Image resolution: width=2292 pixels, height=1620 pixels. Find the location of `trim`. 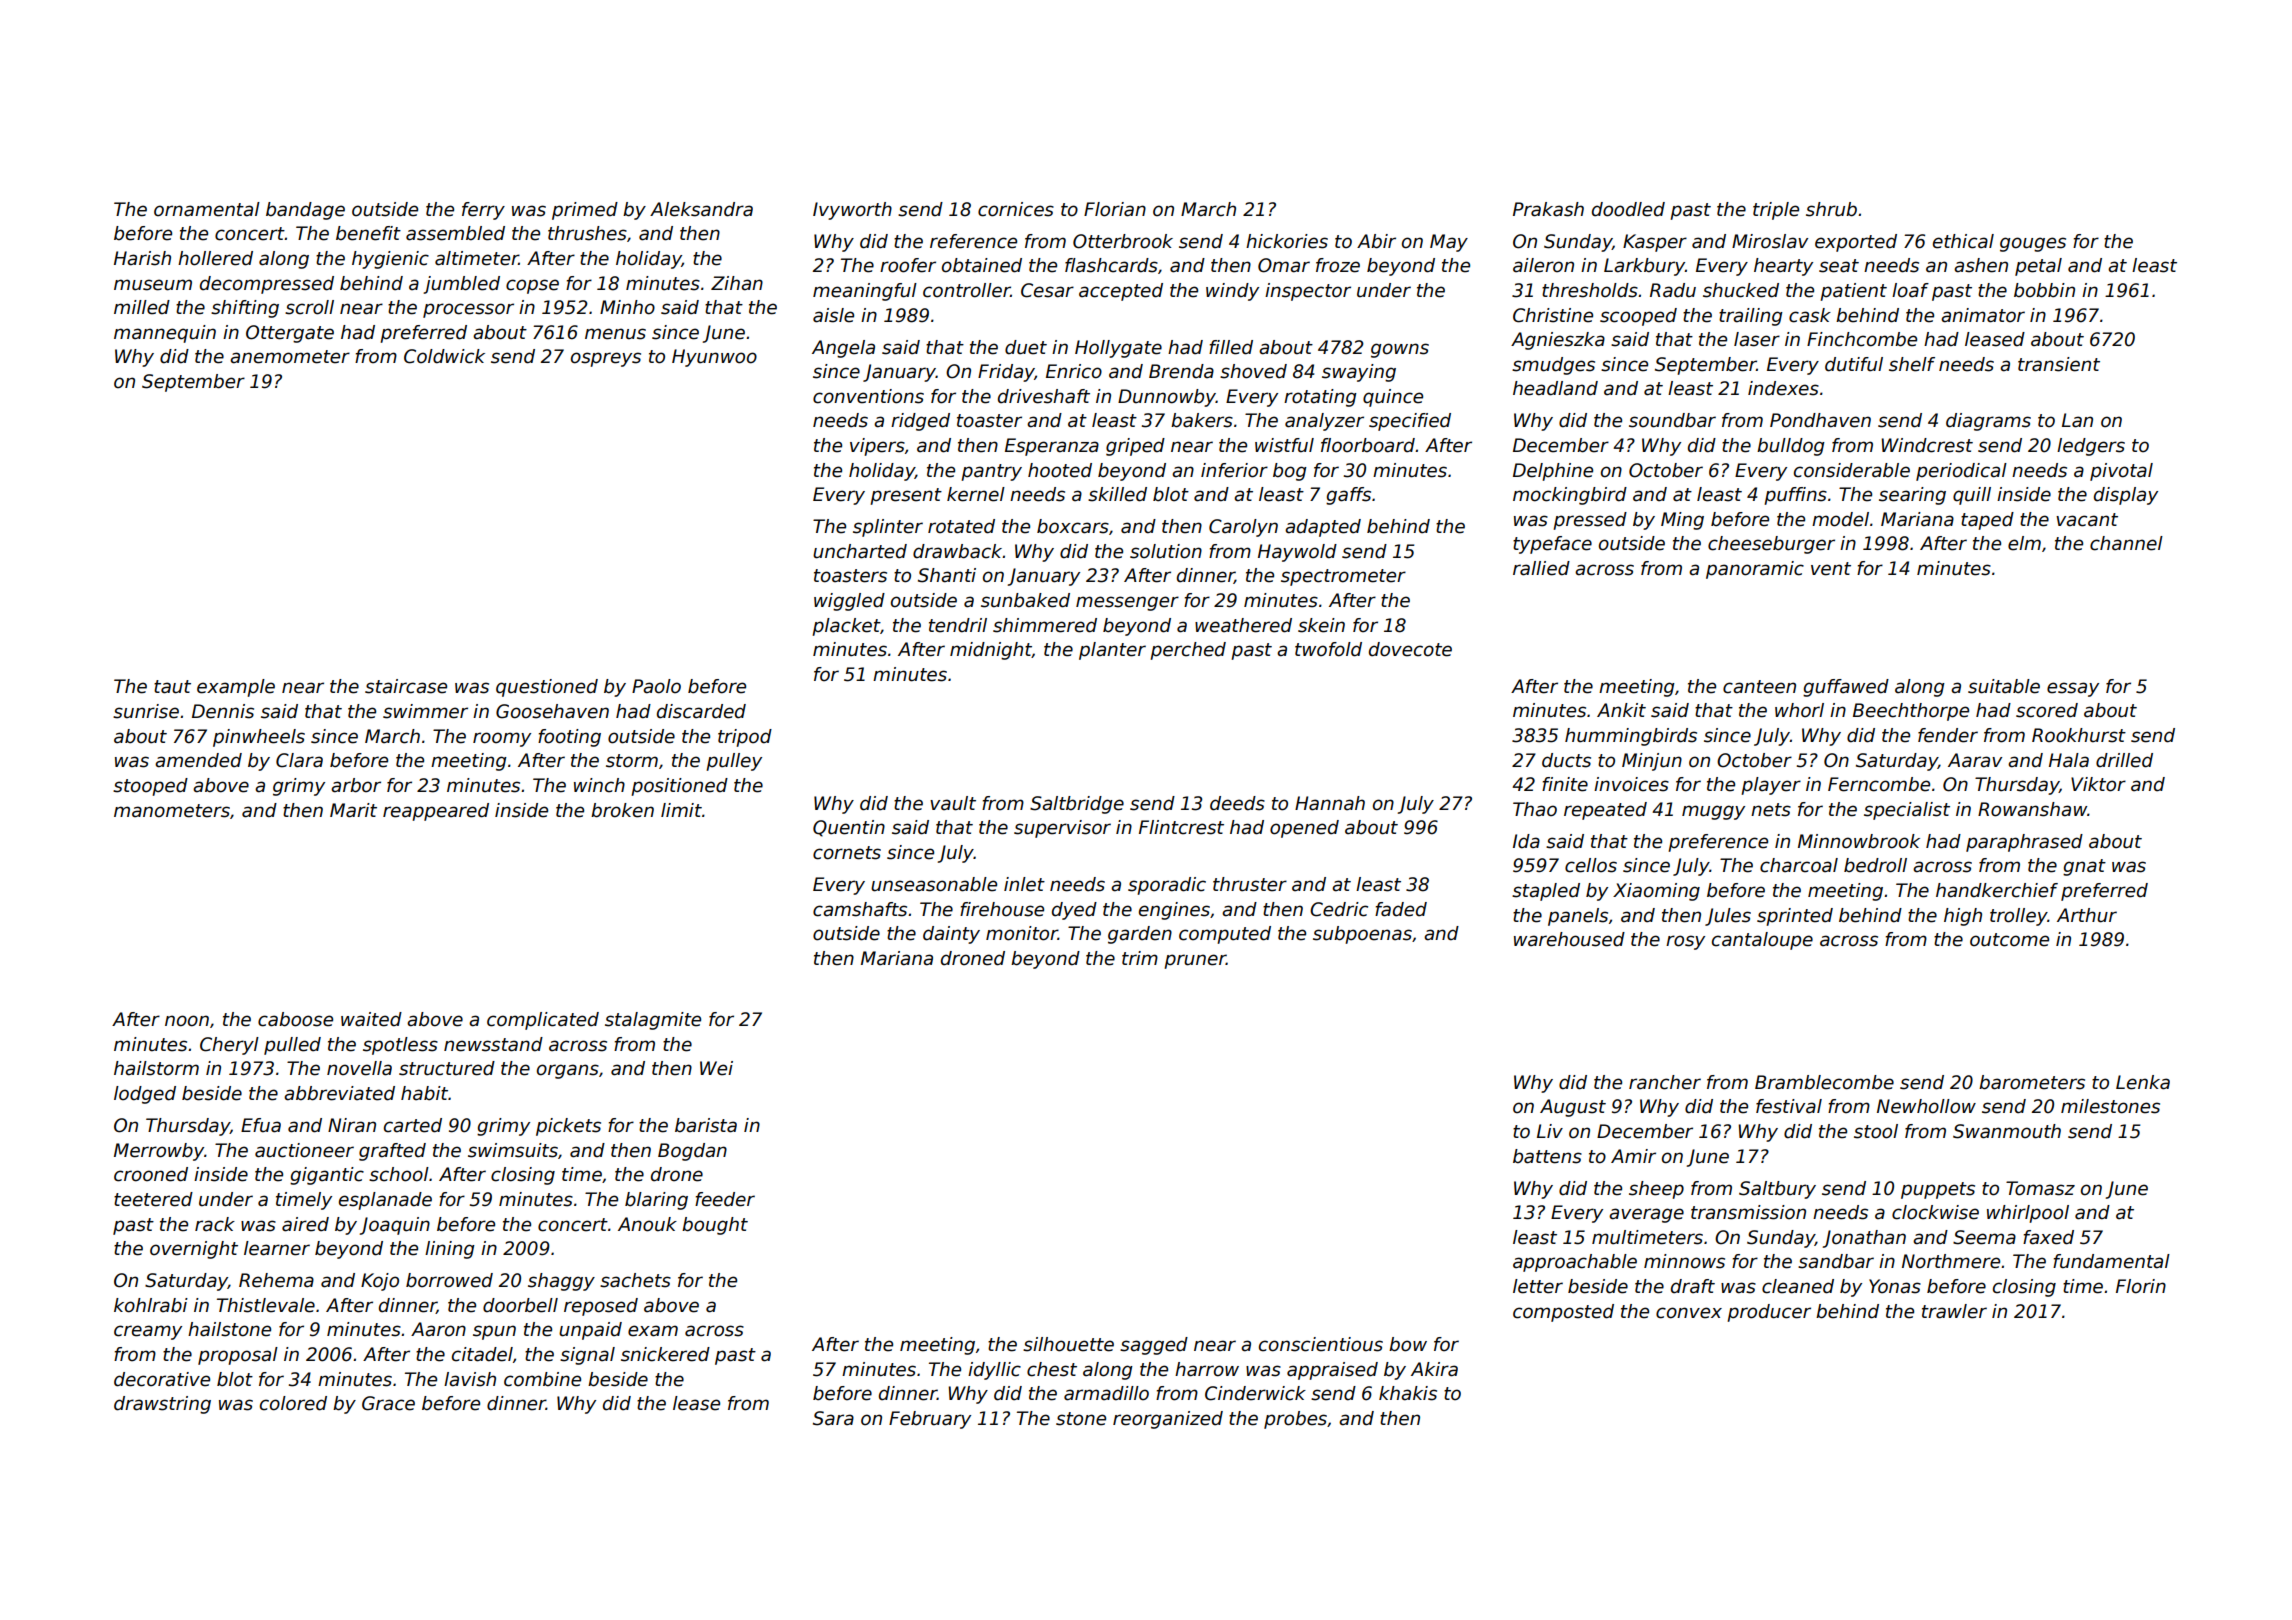

trim is located at coordinates (1140, 958).
